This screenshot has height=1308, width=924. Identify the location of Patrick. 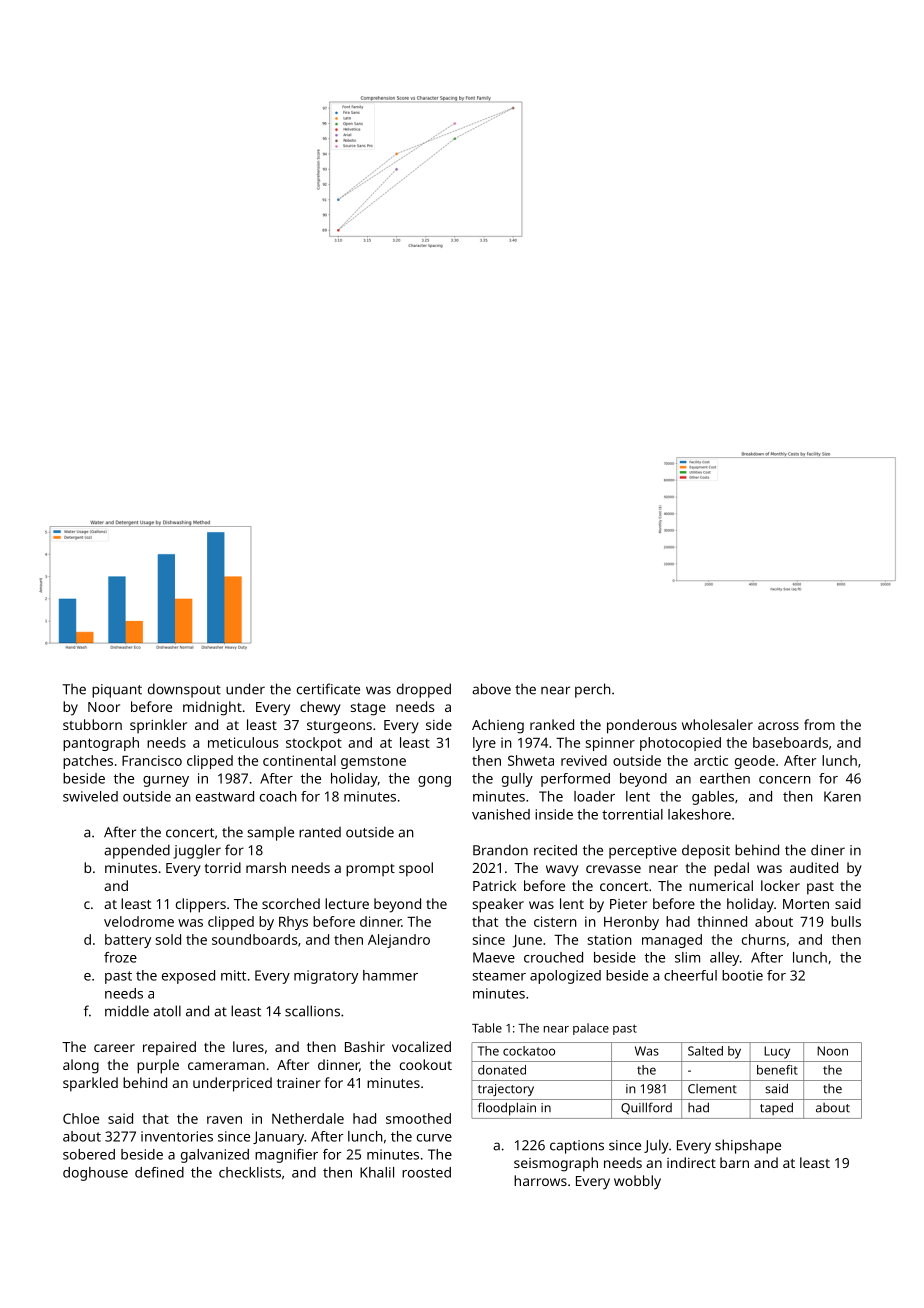
(494, 885).
